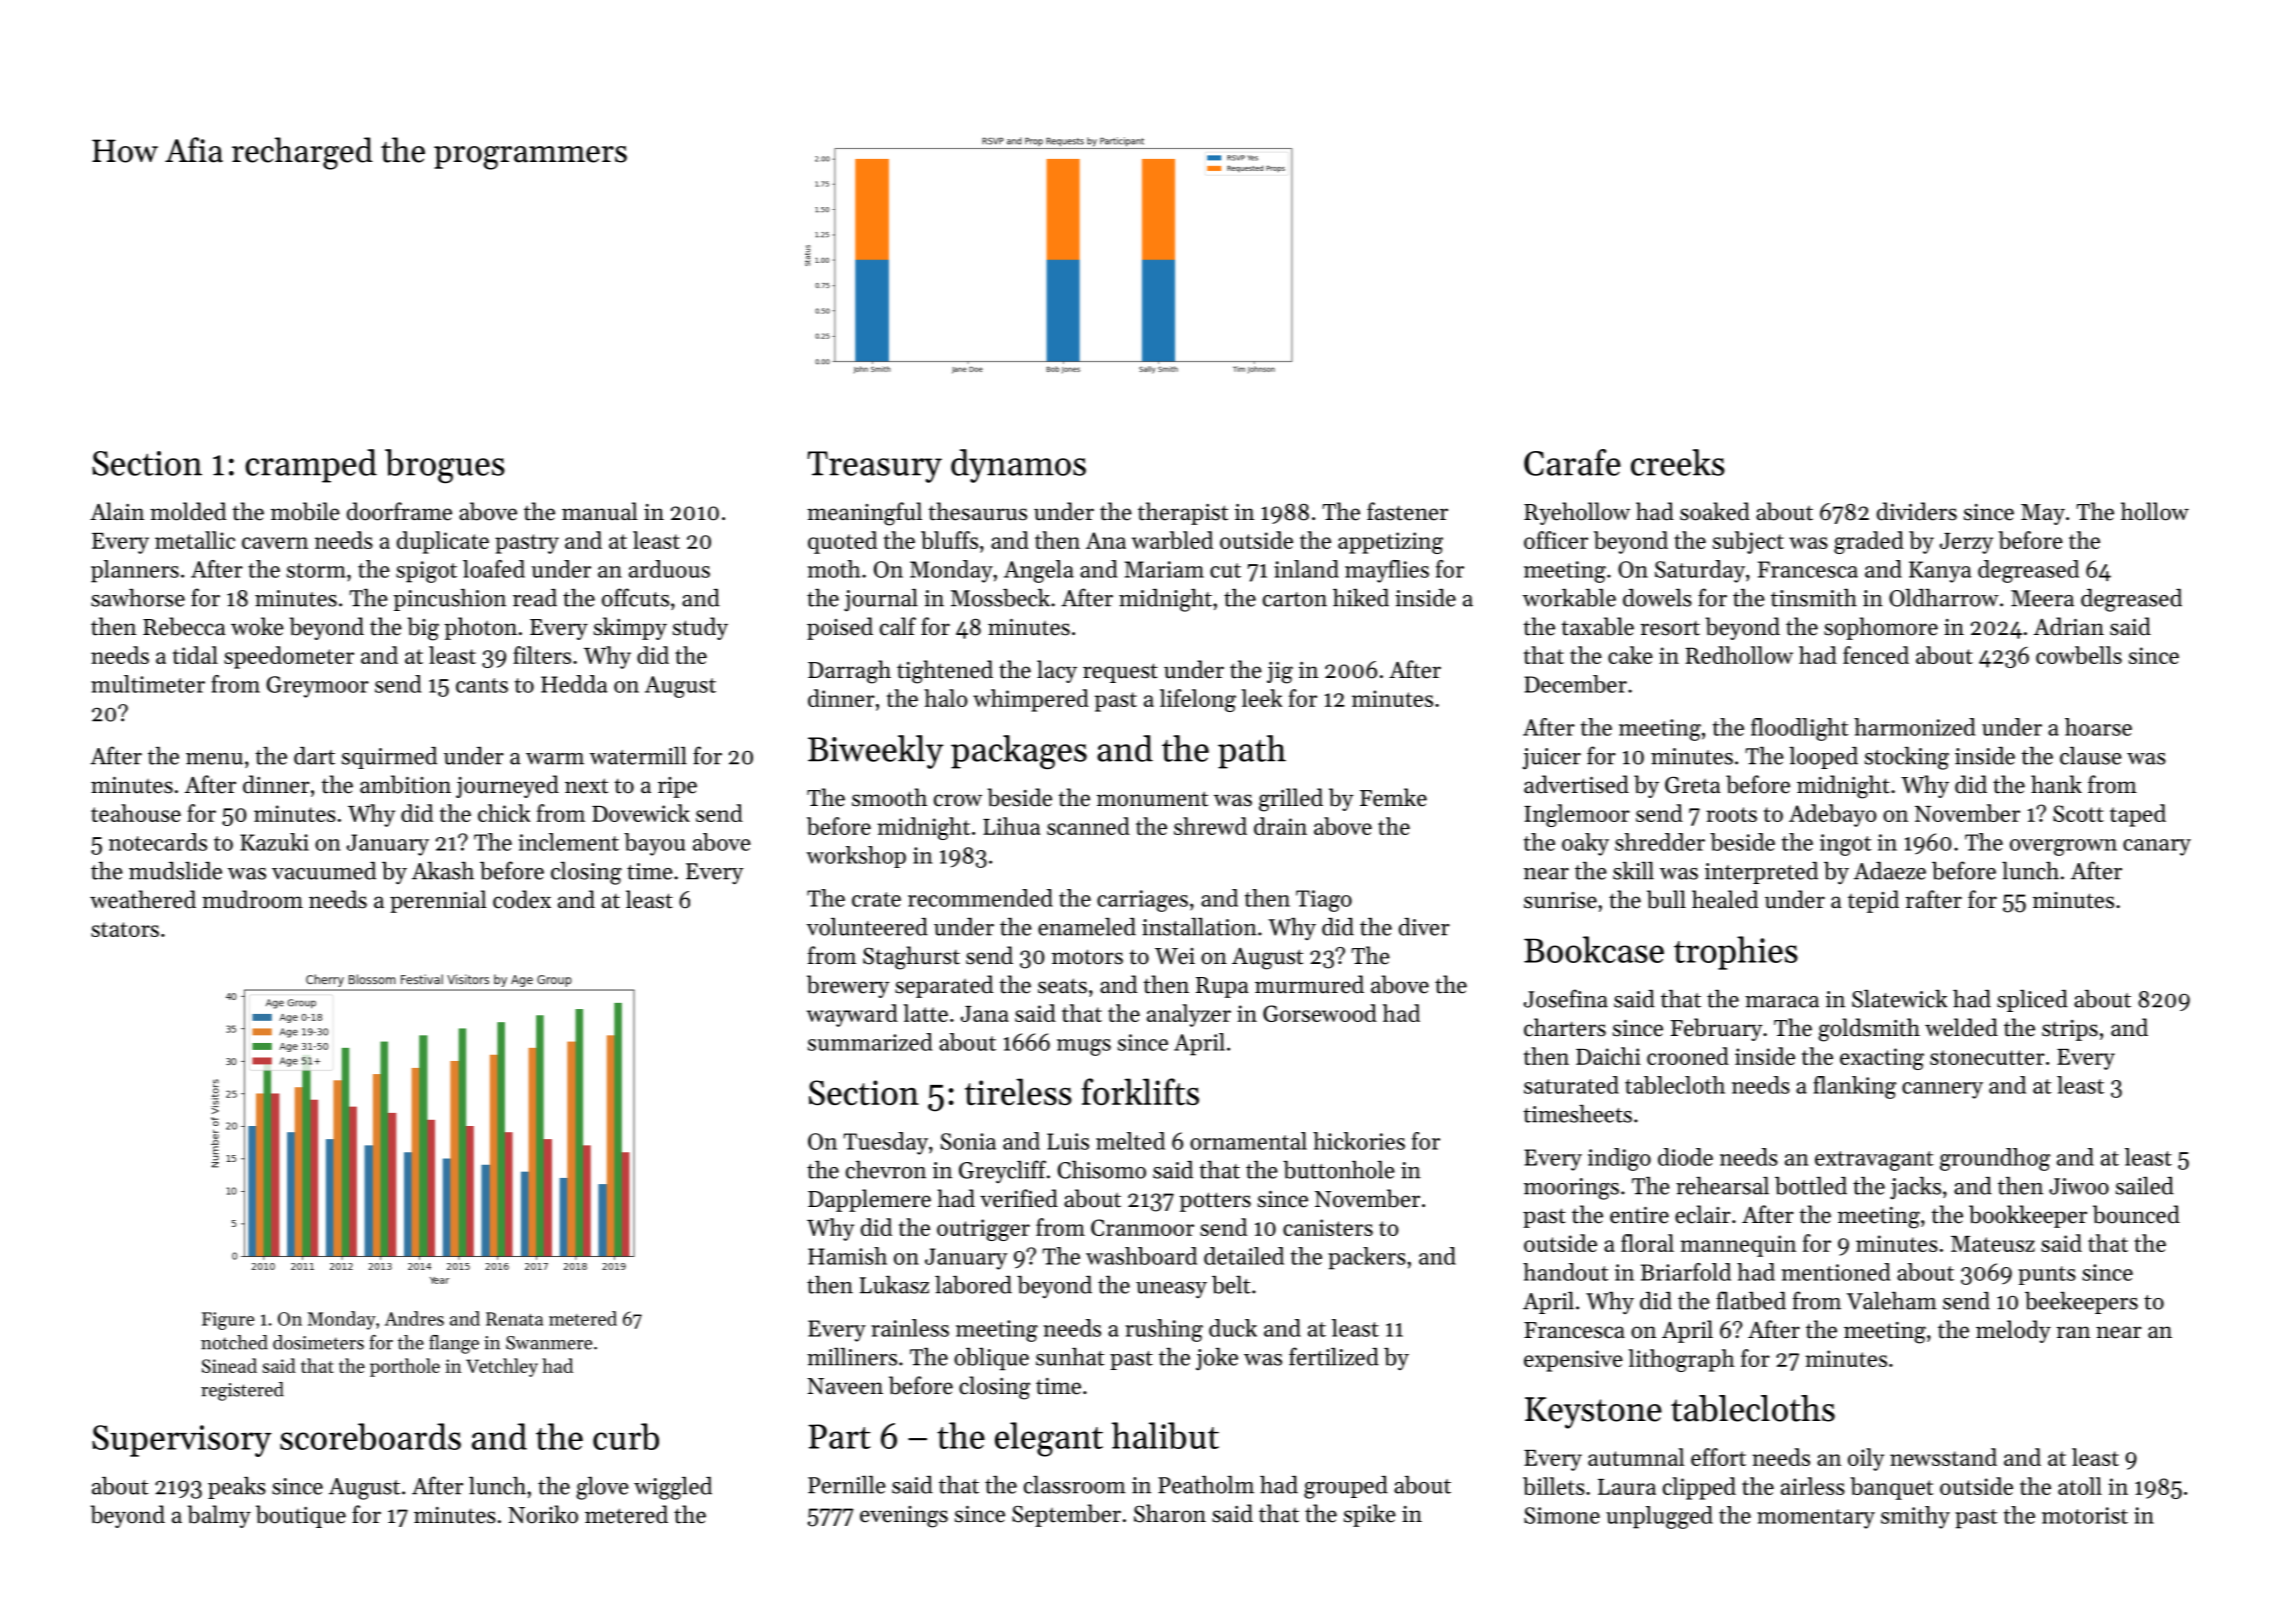 This document has width=2282, height=1614. I want to click on Supervisory, so click(182, 1441).
